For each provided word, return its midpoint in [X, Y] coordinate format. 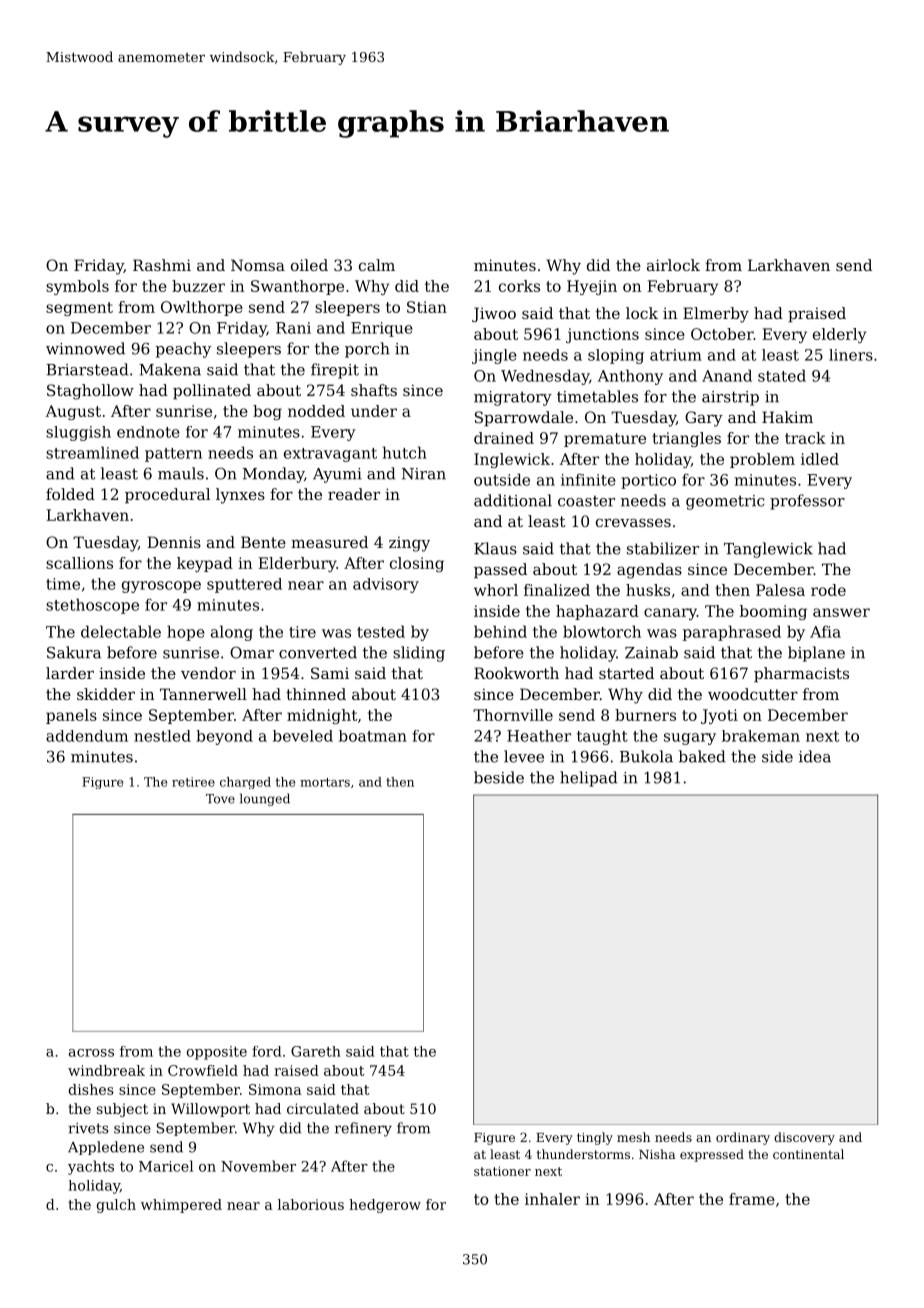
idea [815, 756]
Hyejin [592, 287]
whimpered [181, 1206]
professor [807, 502]
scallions [79, 563]
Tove [220, 799]
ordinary [743, 1138]
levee [524, 756]
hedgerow [385, 1206]
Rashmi [162, 265]
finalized [557, 590]
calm [377, 265]
